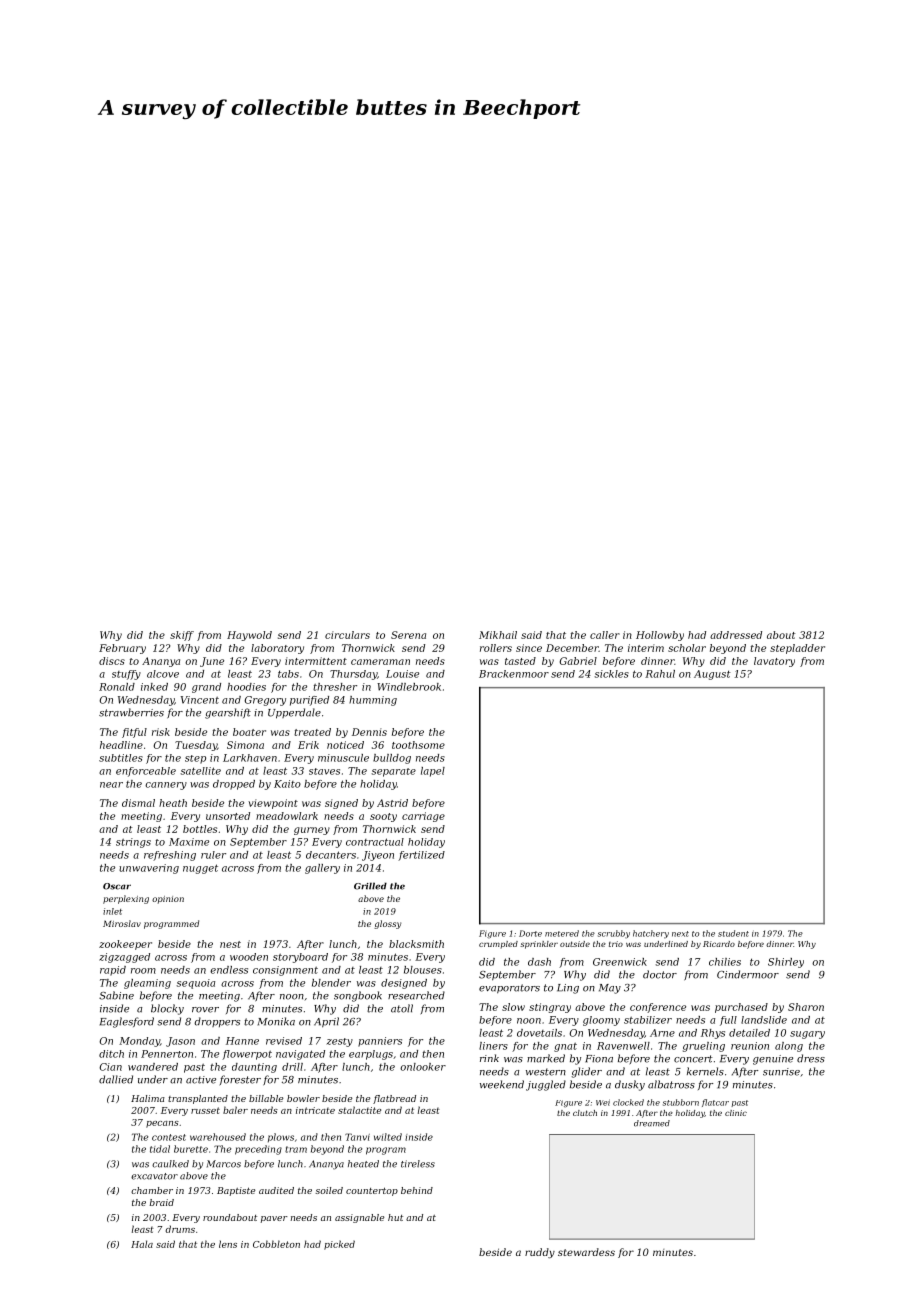 The image size is (924, 1308). What do you see at coordinates (423, 1067) in the screenshot?
I see `onlooker` at bounding box center [423, 1067].
